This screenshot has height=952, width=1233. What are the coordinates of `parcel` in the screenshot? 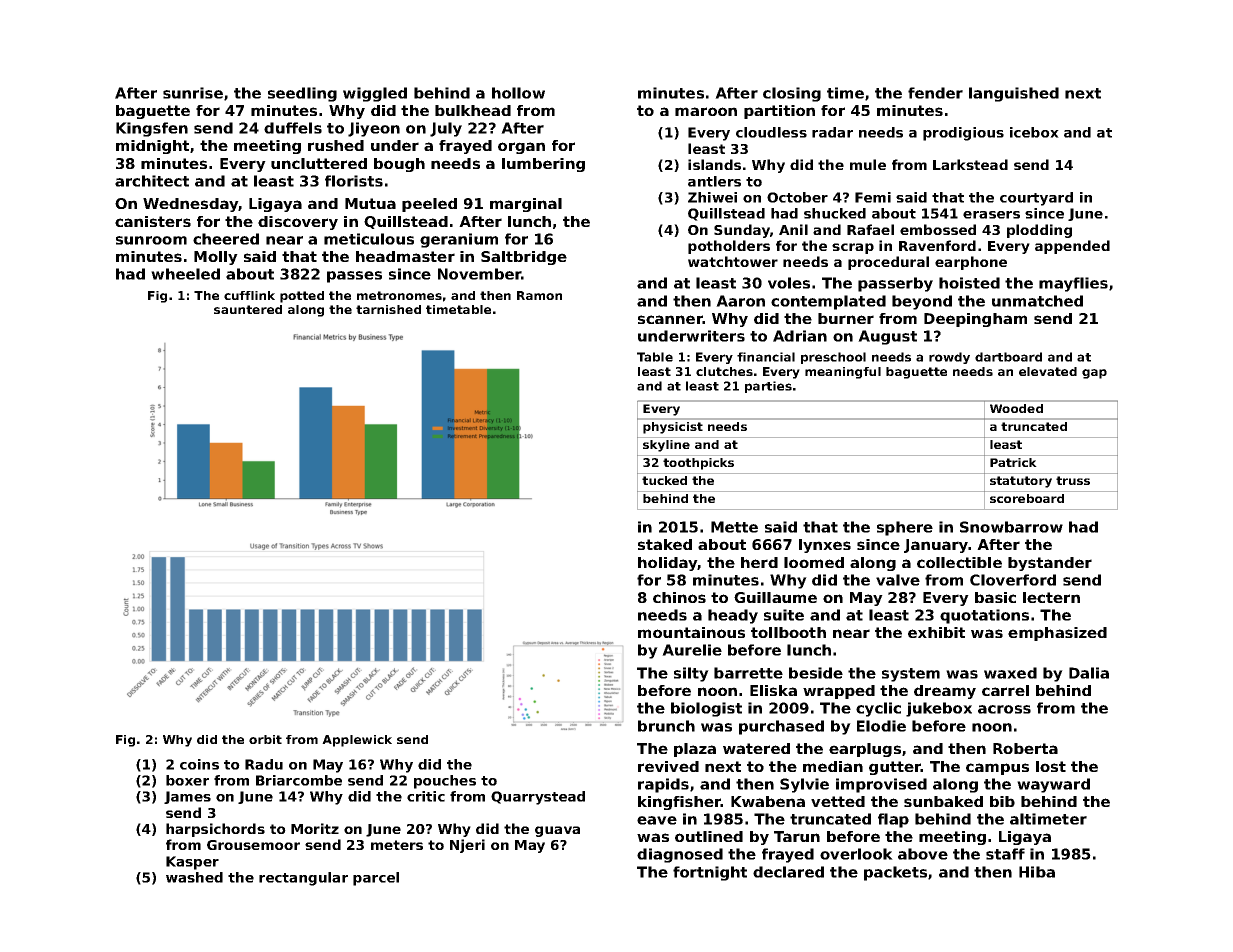 It's located at (376, 879).
